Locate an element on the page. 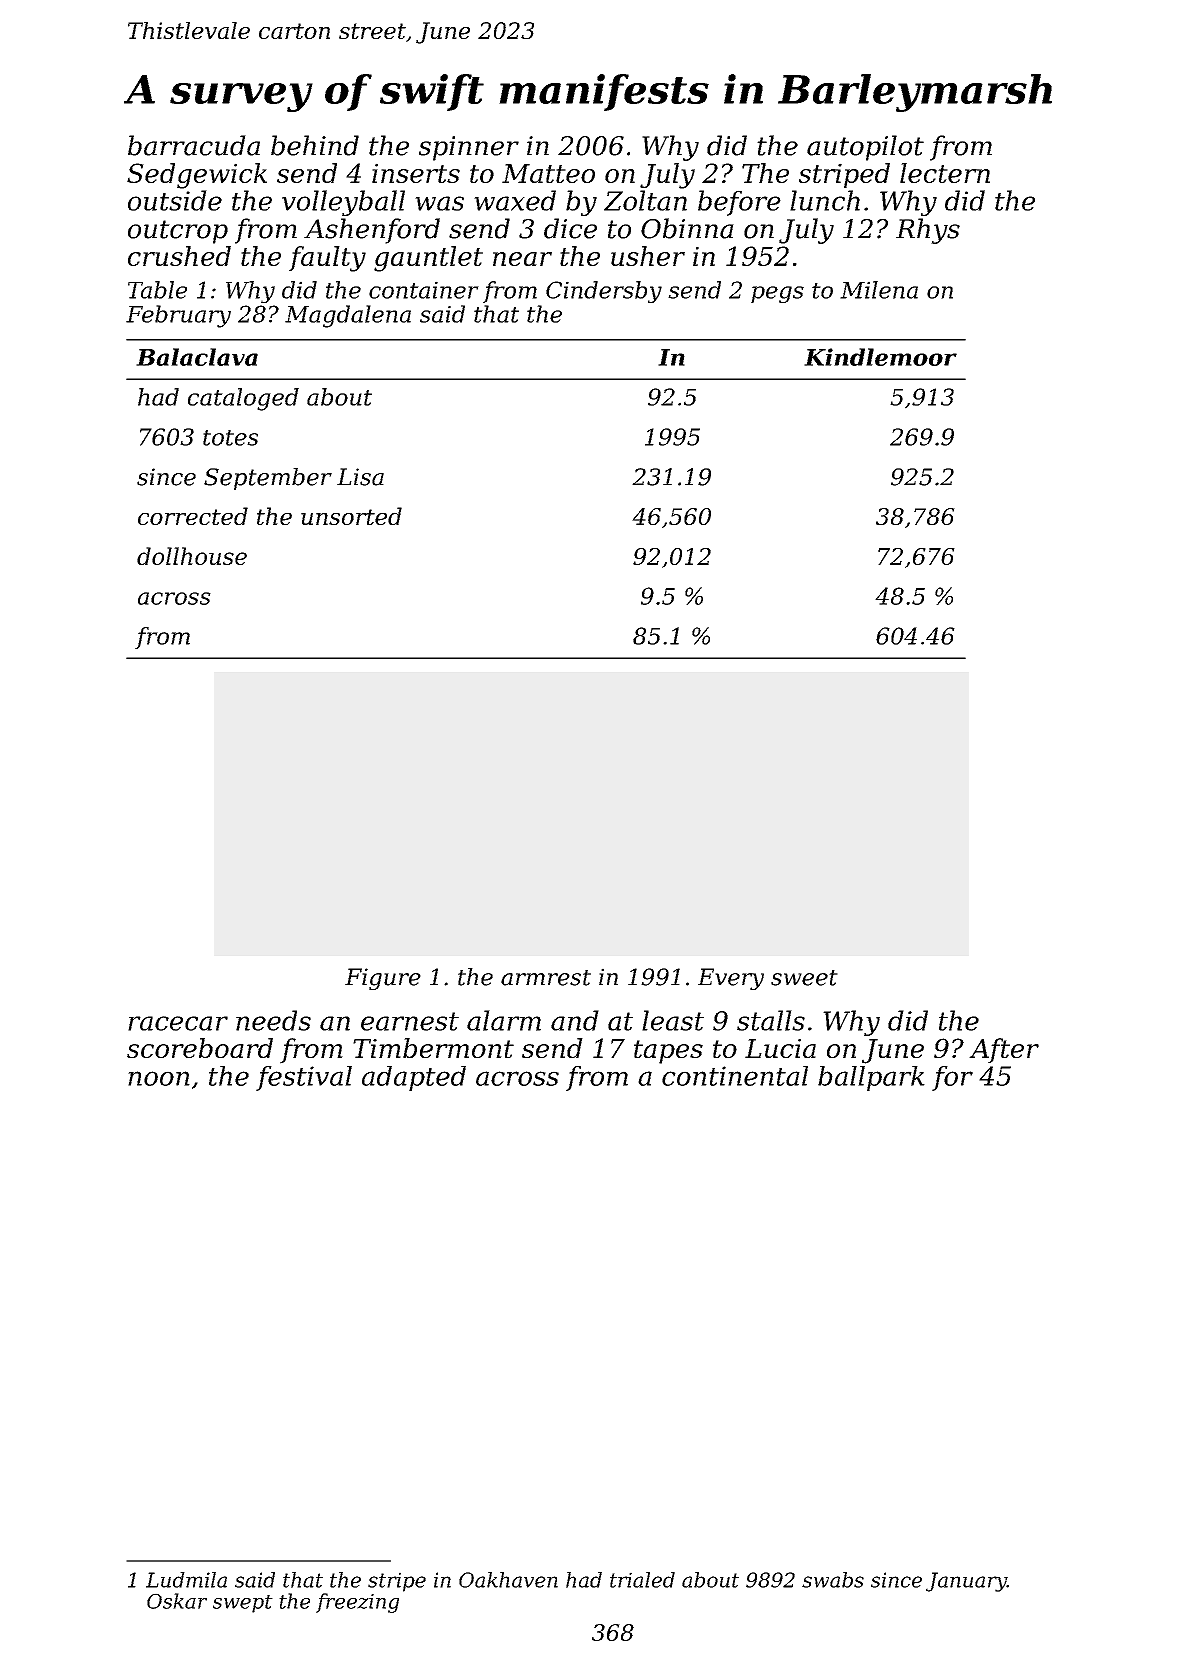  autopilot is located at coordinates (865, 148).
